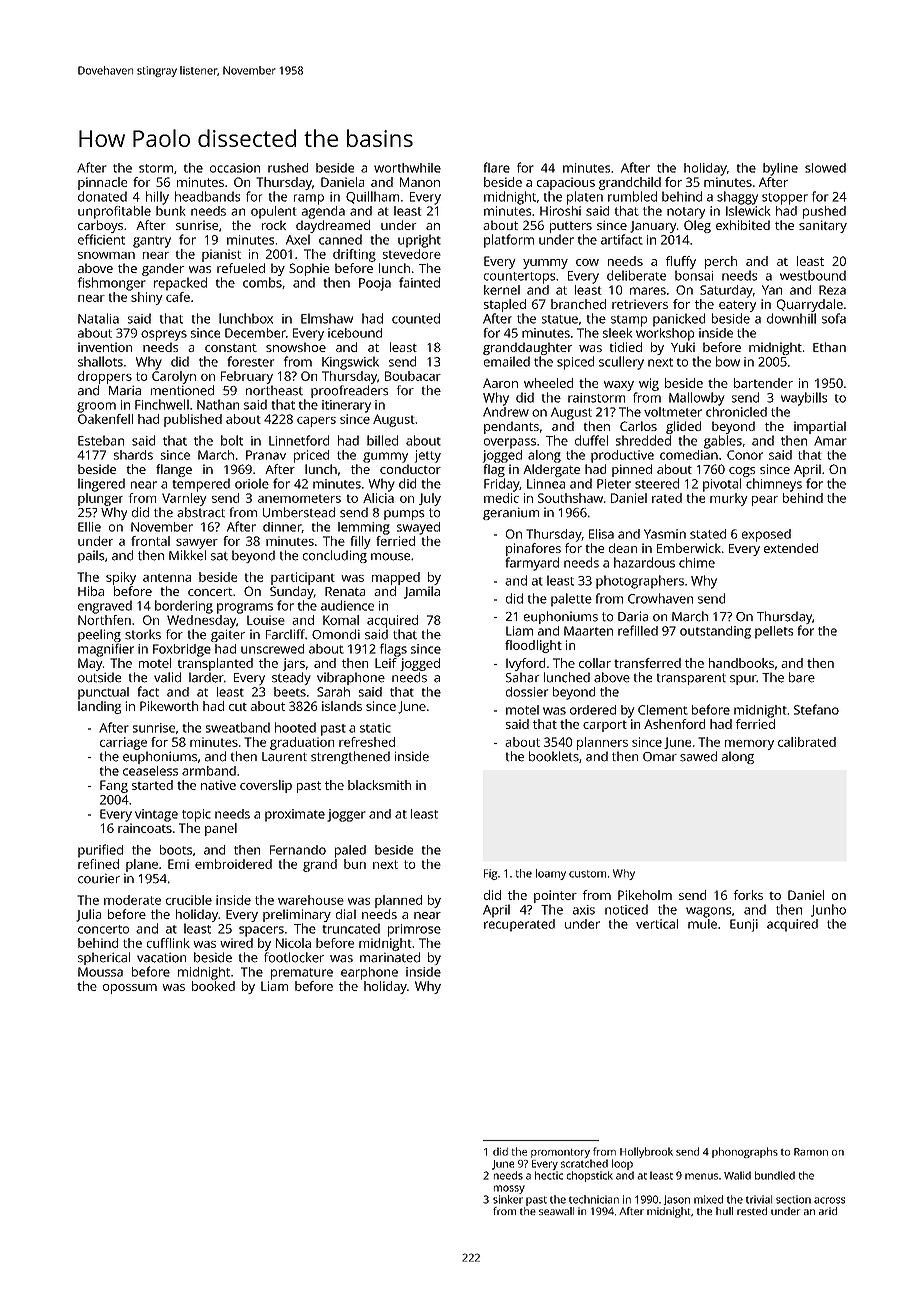  I want to click on sinker, so click(508, 1199).
